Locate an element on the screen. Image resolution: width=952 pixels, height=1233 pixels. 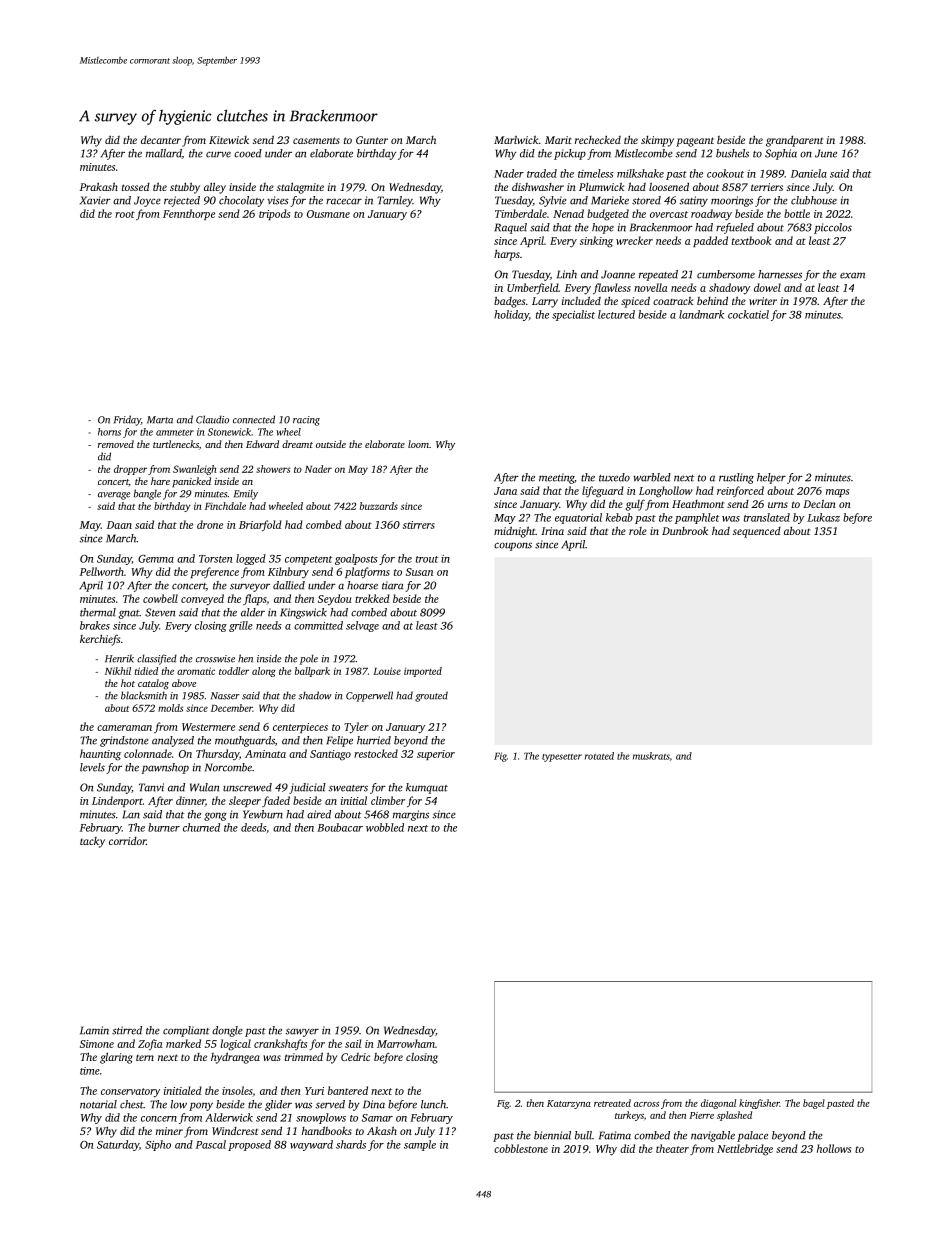
root is located at coordinates (125, 214).
